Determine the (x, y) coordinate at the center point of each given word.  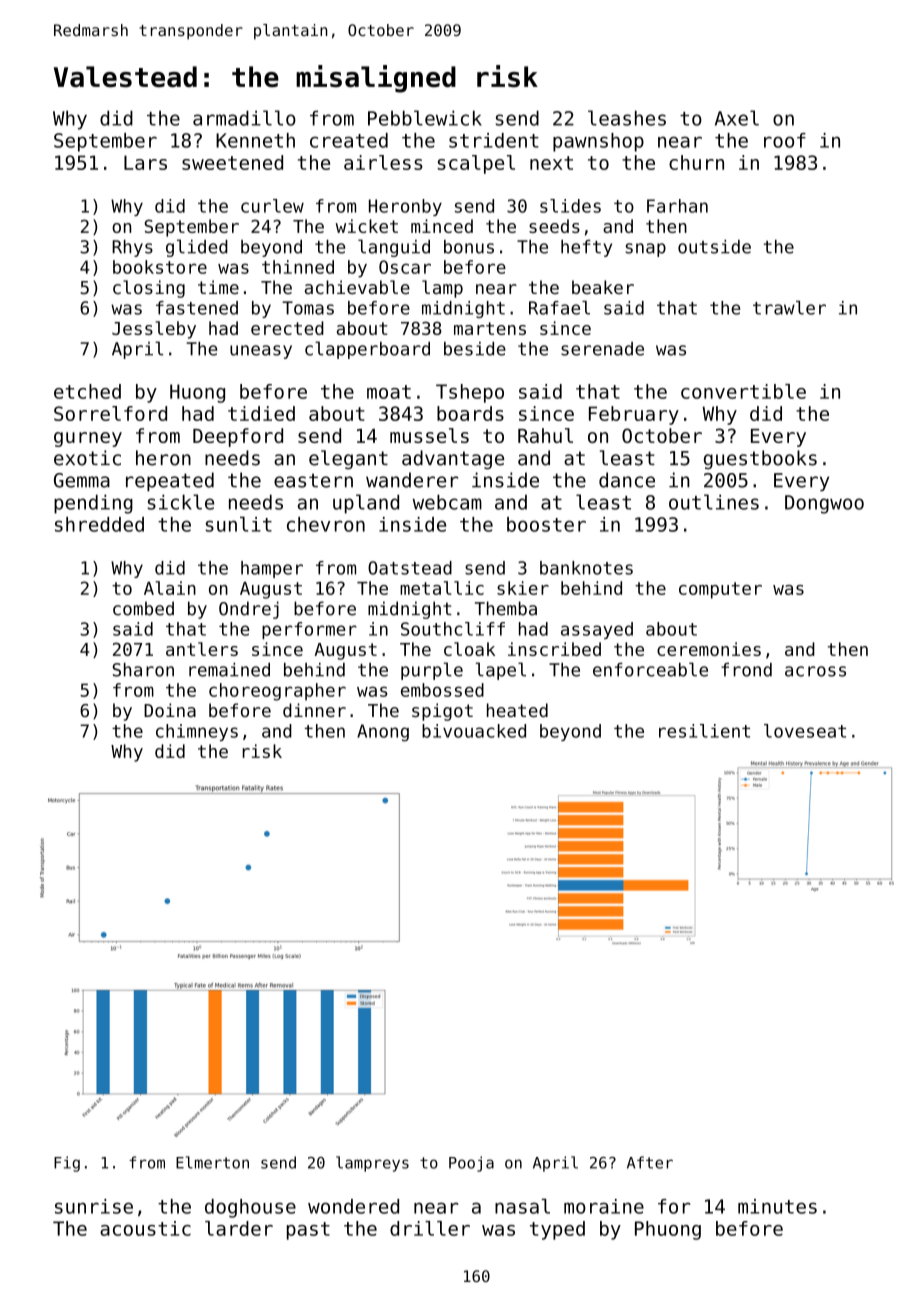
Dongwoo (824, 504)
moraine (604, 1206)
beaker (603, 287)
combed (143, 608)
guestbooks (760, 459)
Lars (145, 162)
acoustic (145, 1228)
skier (523, 588)
